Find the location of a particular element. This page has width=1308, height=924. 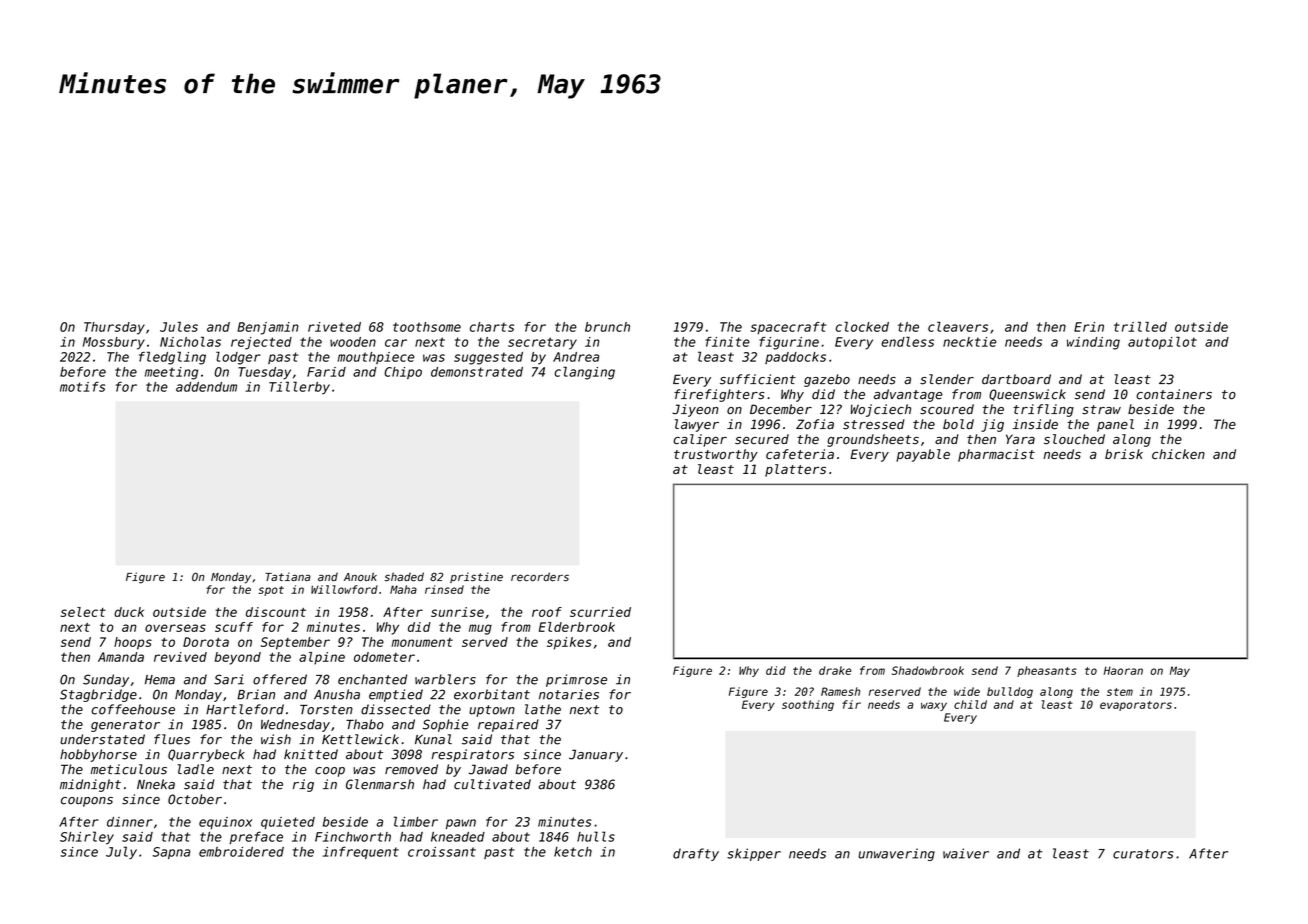

Tatiana is located at coordinates (288, 576).
